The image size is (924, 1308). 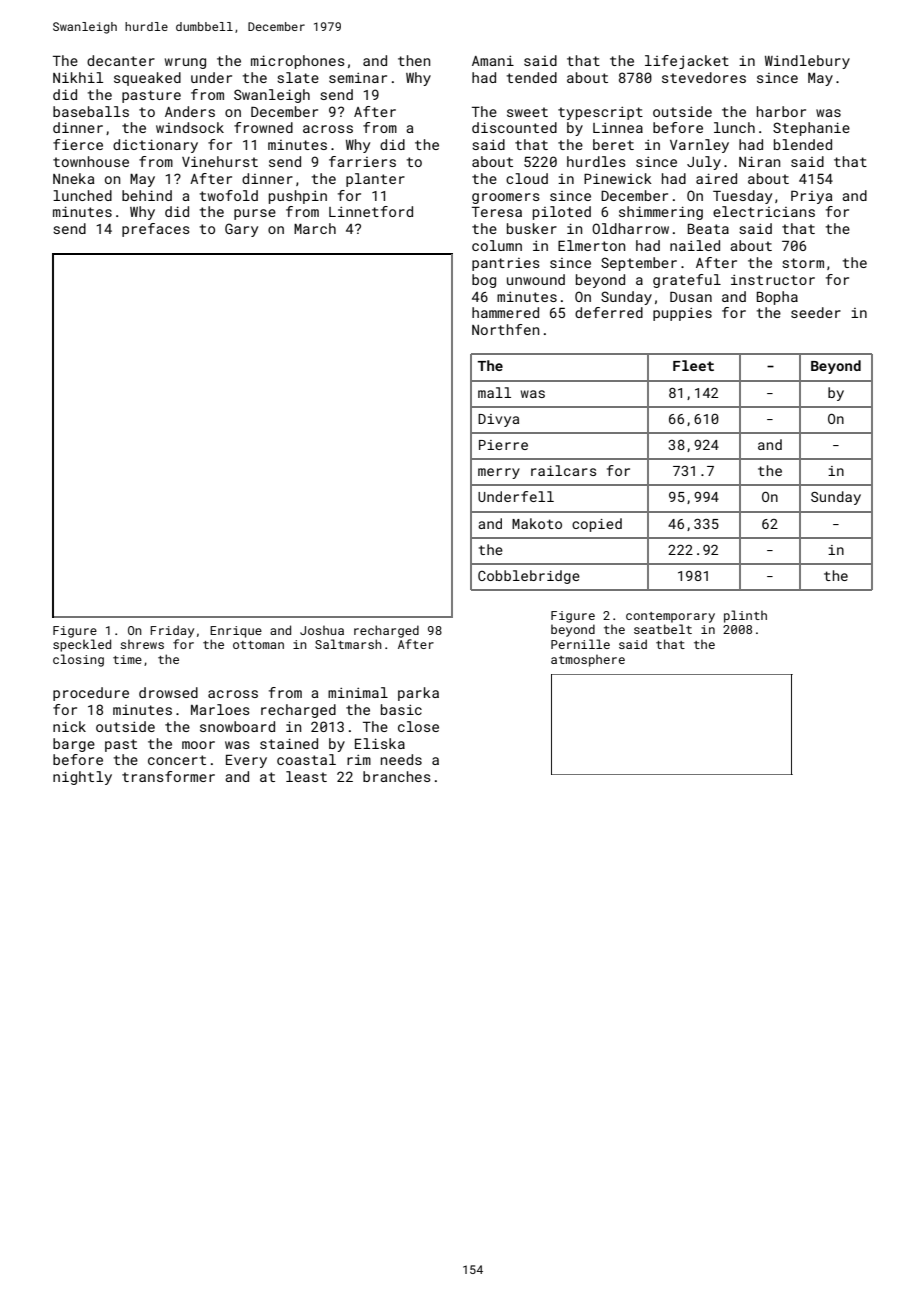 I want to click on decanter, so click(x=121, y=60).
